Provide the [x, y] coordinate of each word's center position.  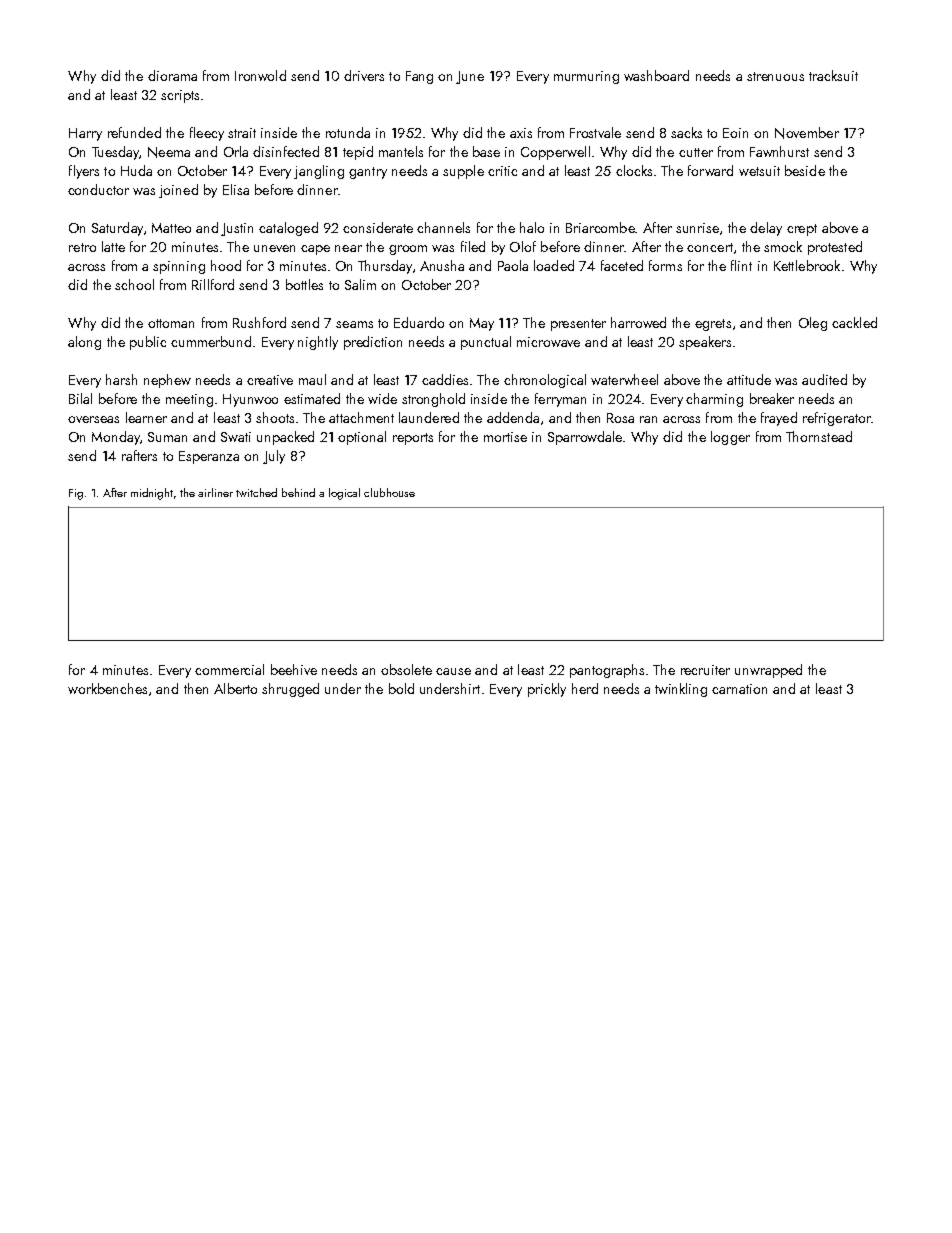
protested [835, 248]
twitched [256, 492]
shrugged [290, 690]
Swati [236, 437]
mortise [505, 437]
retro [82, 247]
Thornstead [819, 436]
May [482, 324]
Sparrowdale [585, 438]
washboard [656, 75]
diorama [172, 75]
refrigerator [837, 419]
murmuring [586, 77]
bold [401, 688]
